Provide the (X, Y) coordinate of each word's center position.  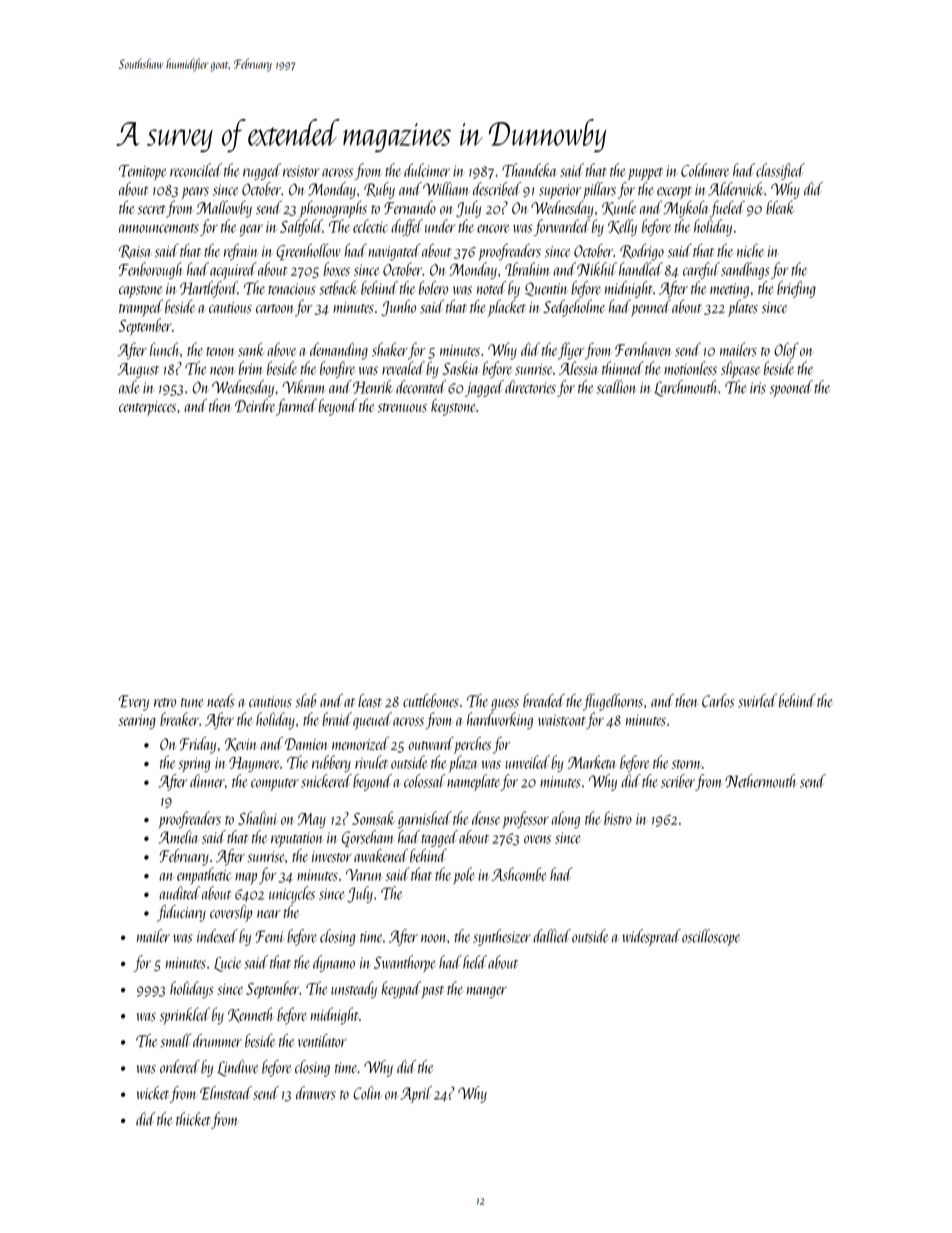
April (416, 1094)
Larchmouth (686, 388)
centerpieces (147, 408)
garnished (424, 819)
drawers (316, 1093)
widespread (651, 937)
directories (530, 387)
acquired (233, 271)
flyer (571, 351)
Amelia (178, 837)
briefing (796, 289)
